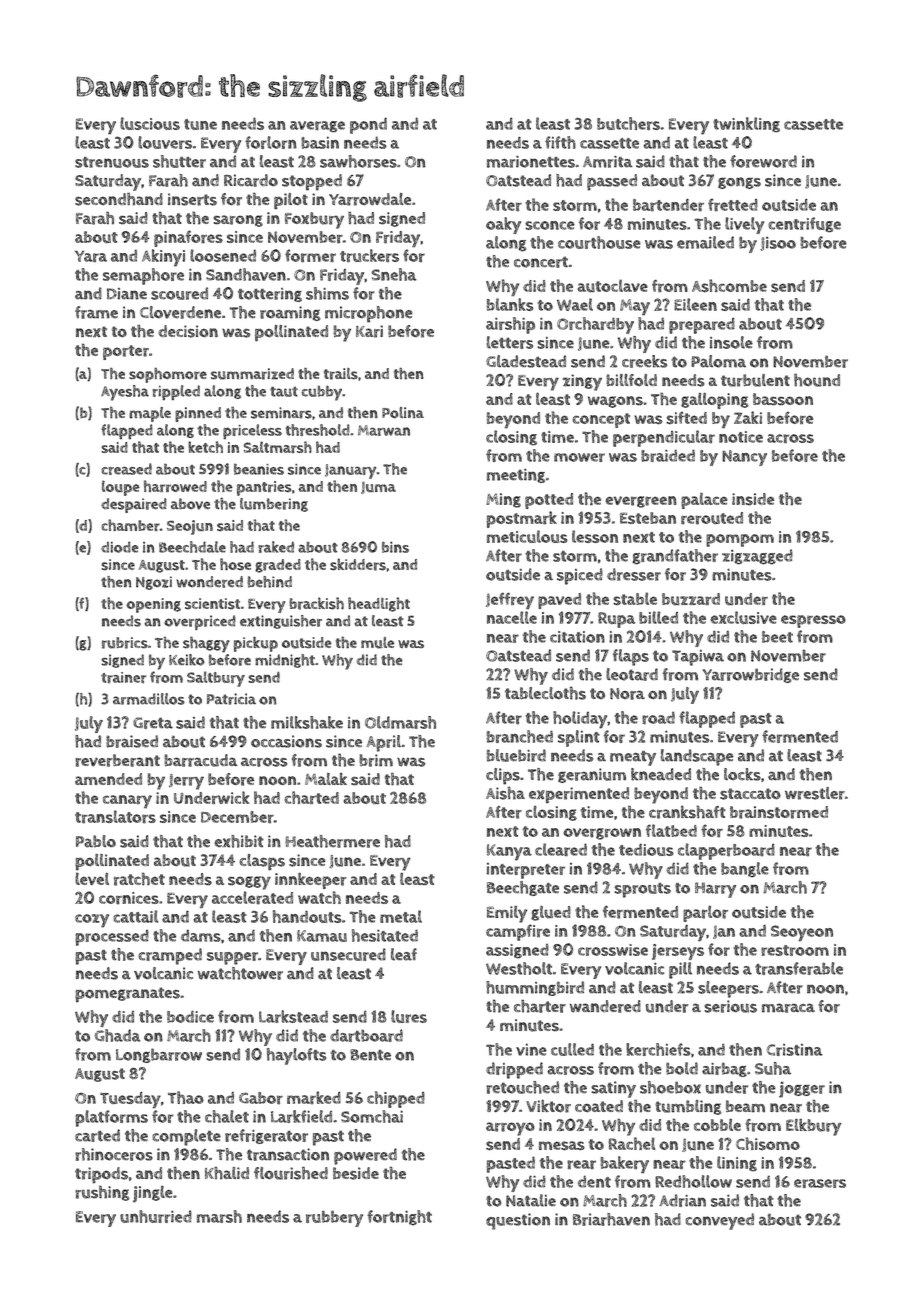  Describe the element at coordinates (383, 743) in the page. I see `April` at that location.
